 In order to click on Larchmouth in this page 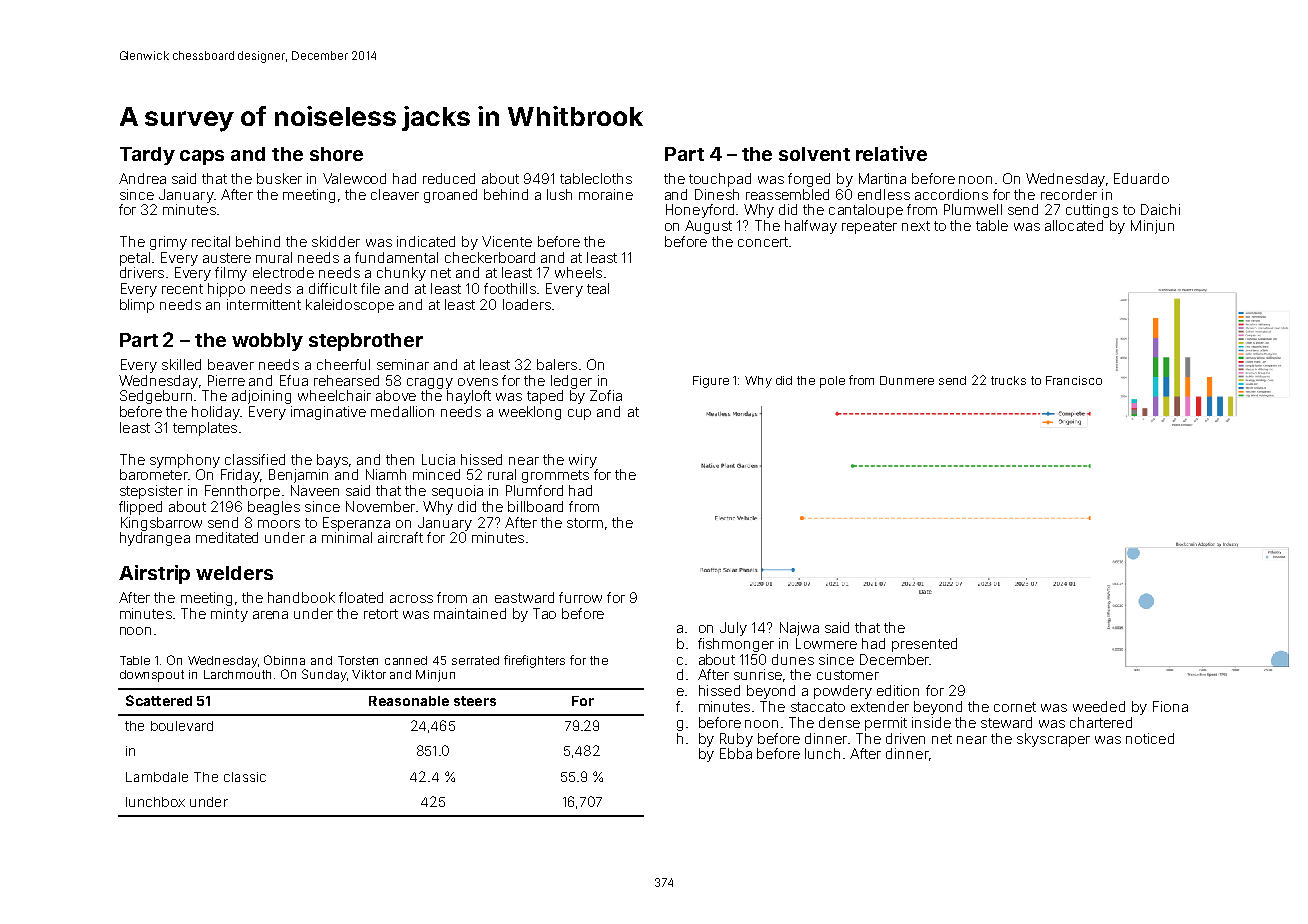, I will do `click(237, 674)`.
